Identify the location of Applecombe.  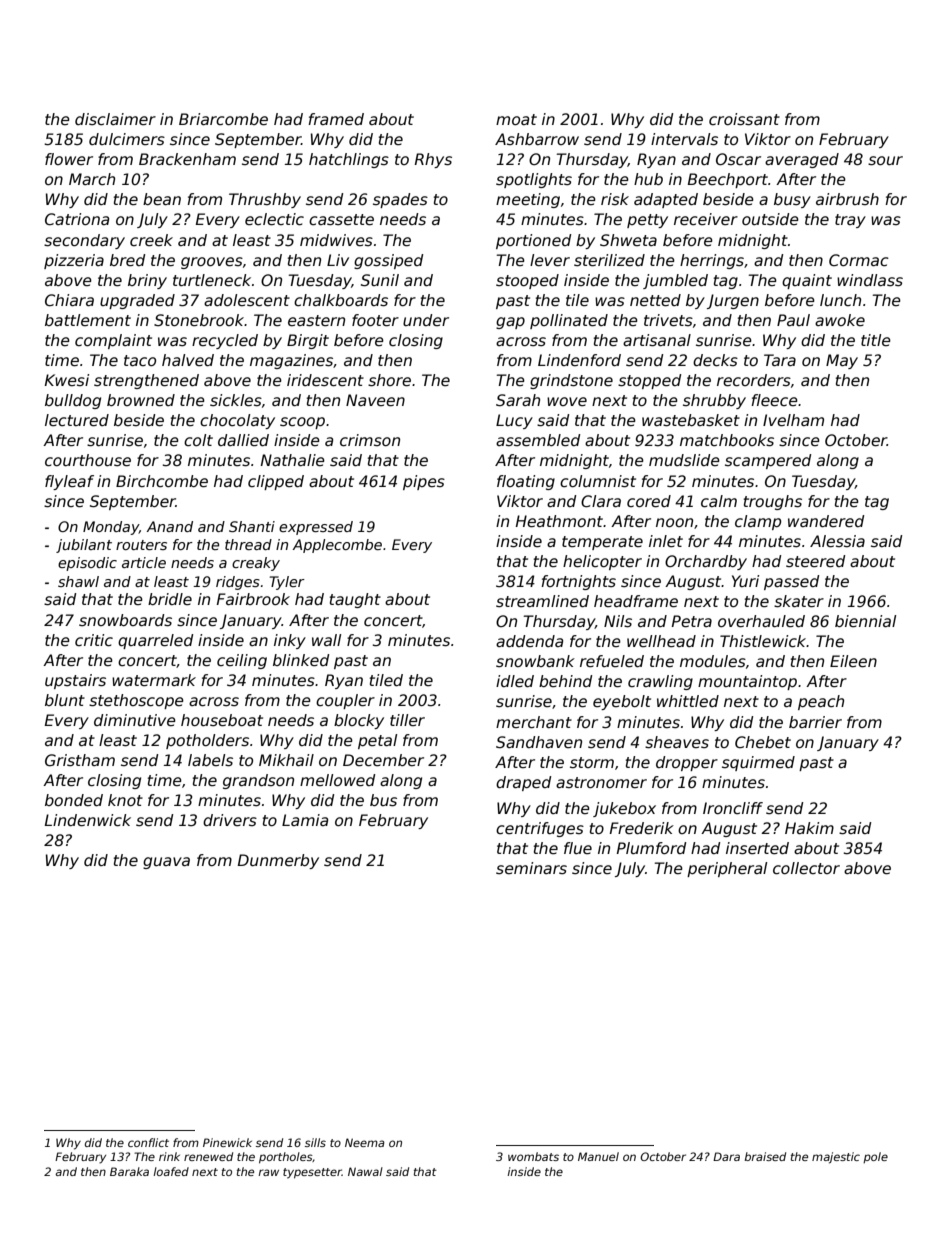
(337, 546).
